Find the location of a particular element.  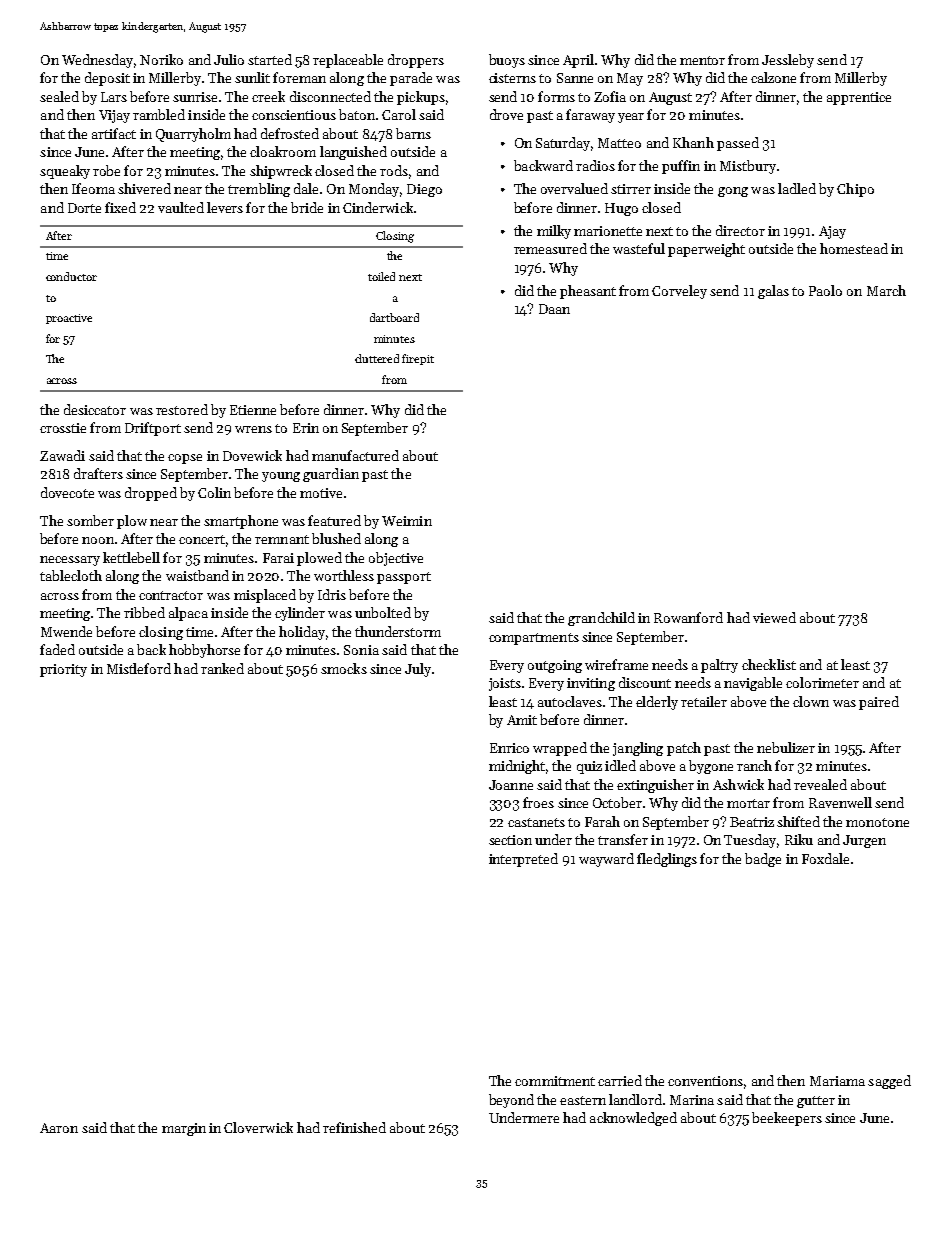

Aaron is located at coordinates (59, 1128).
